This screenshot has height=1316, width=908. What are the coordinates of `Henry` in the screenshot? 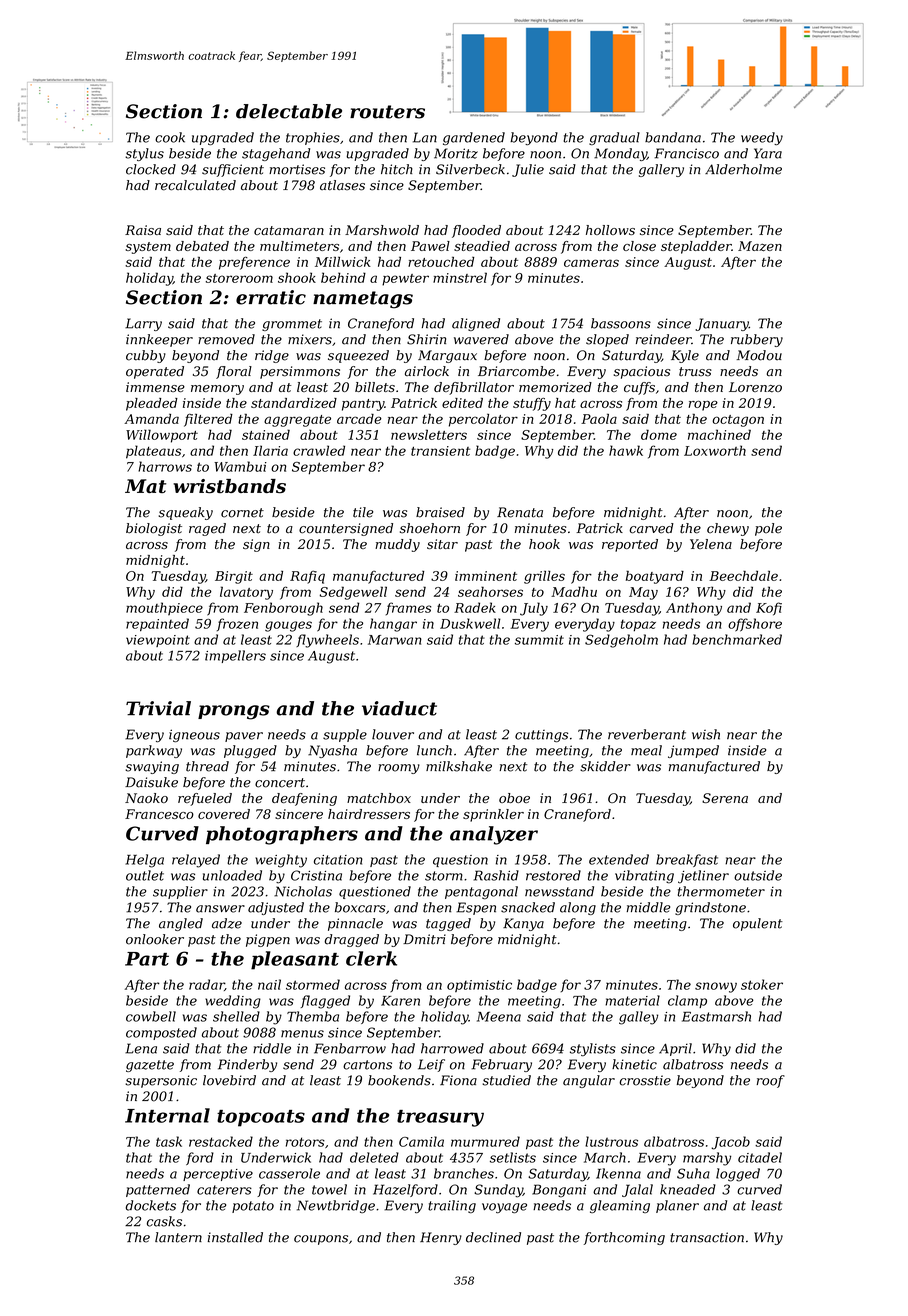 It's located at (441, 1238).
